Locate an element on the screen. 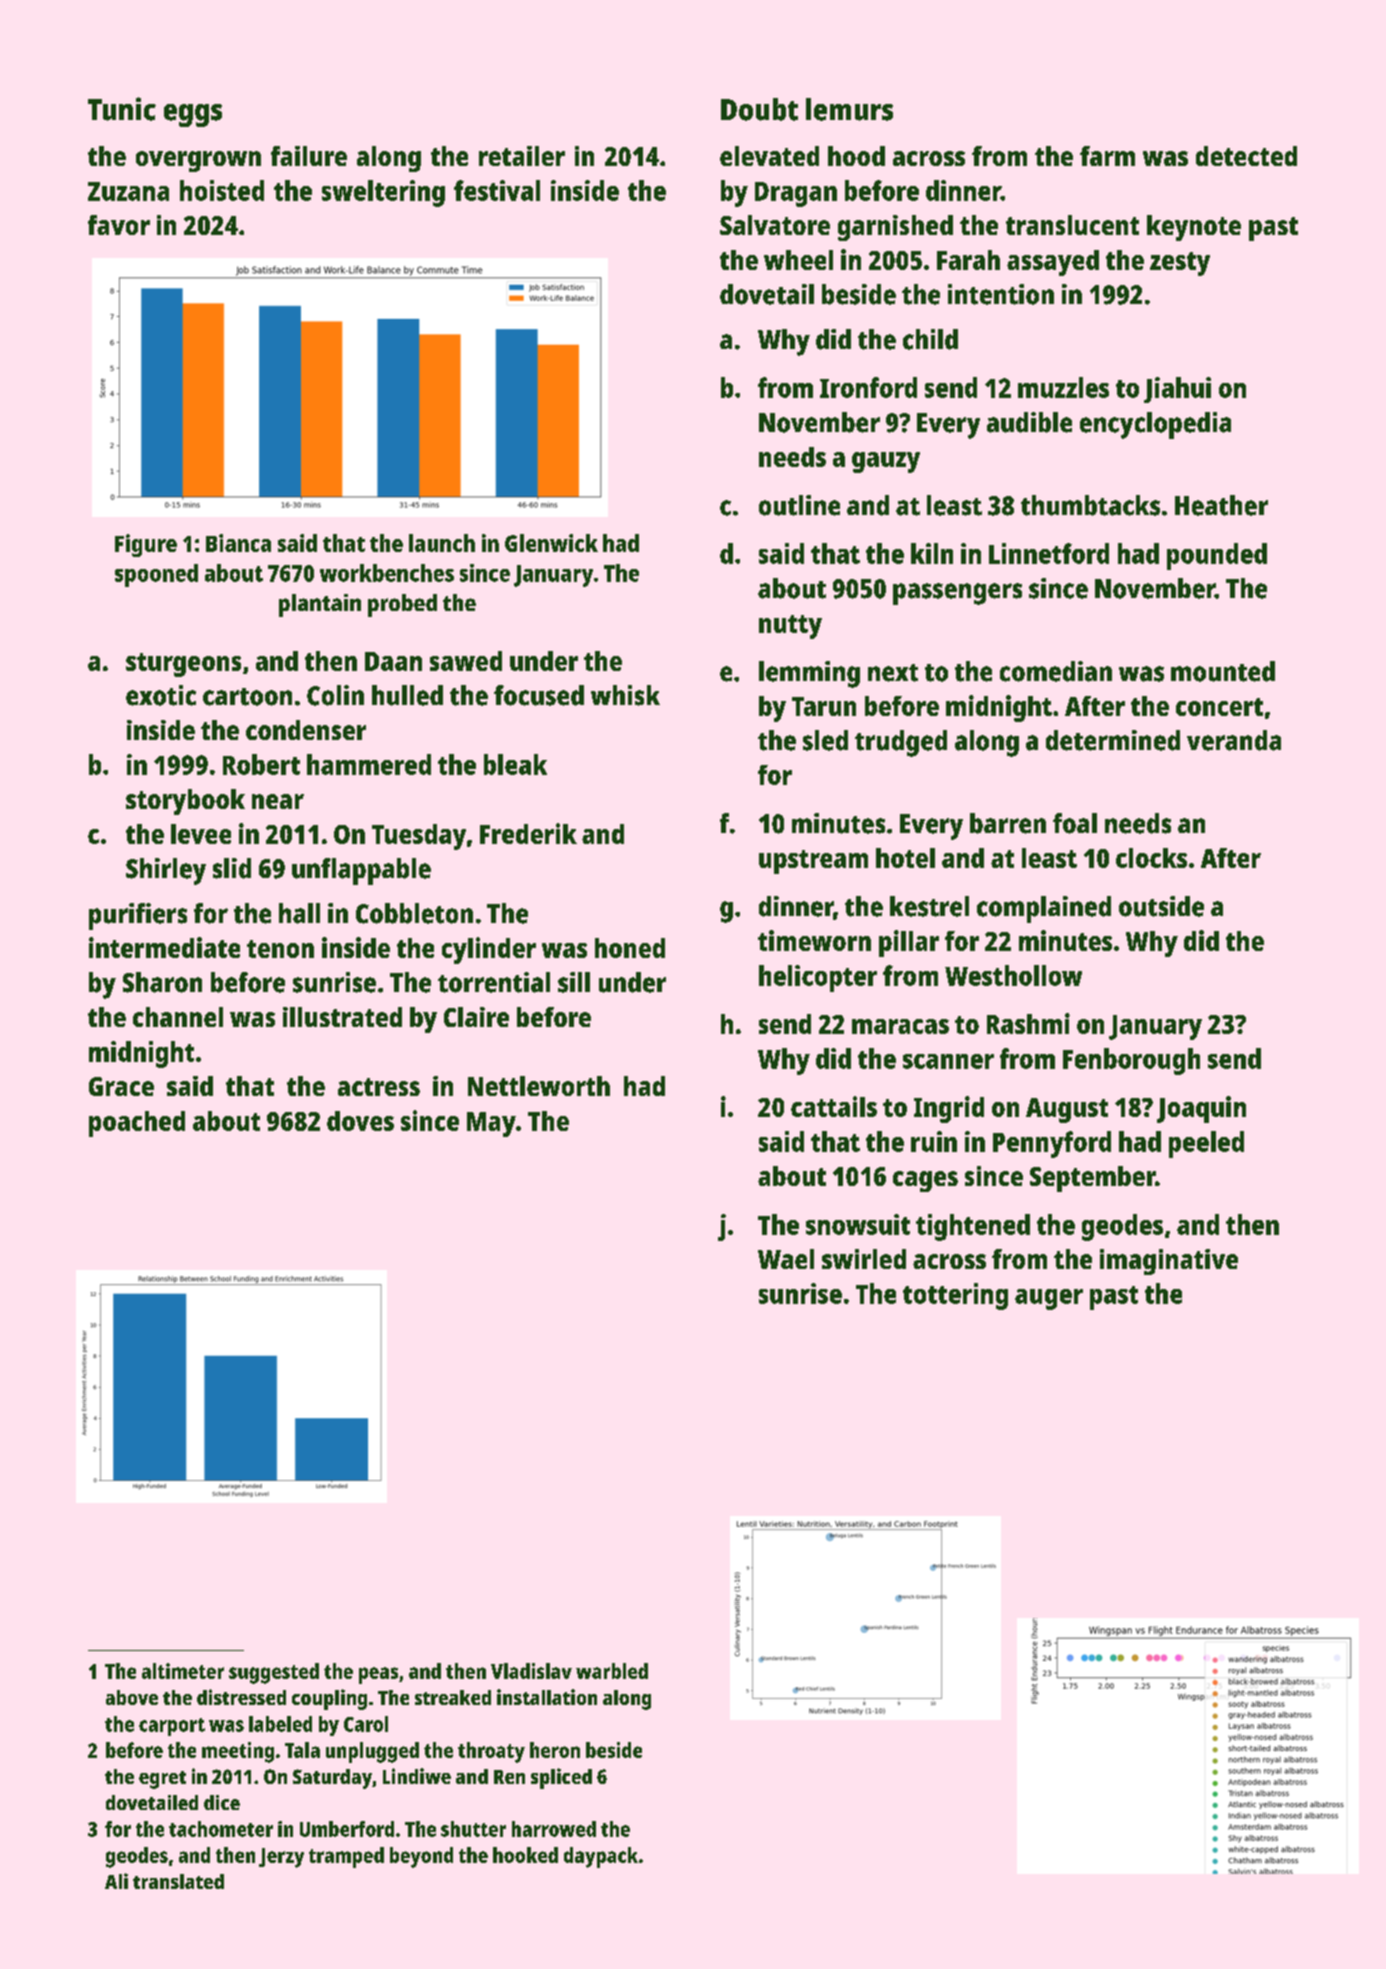 This screenshot has height=1969, width=1386. auger is located at coordinates (1049, 1299).
